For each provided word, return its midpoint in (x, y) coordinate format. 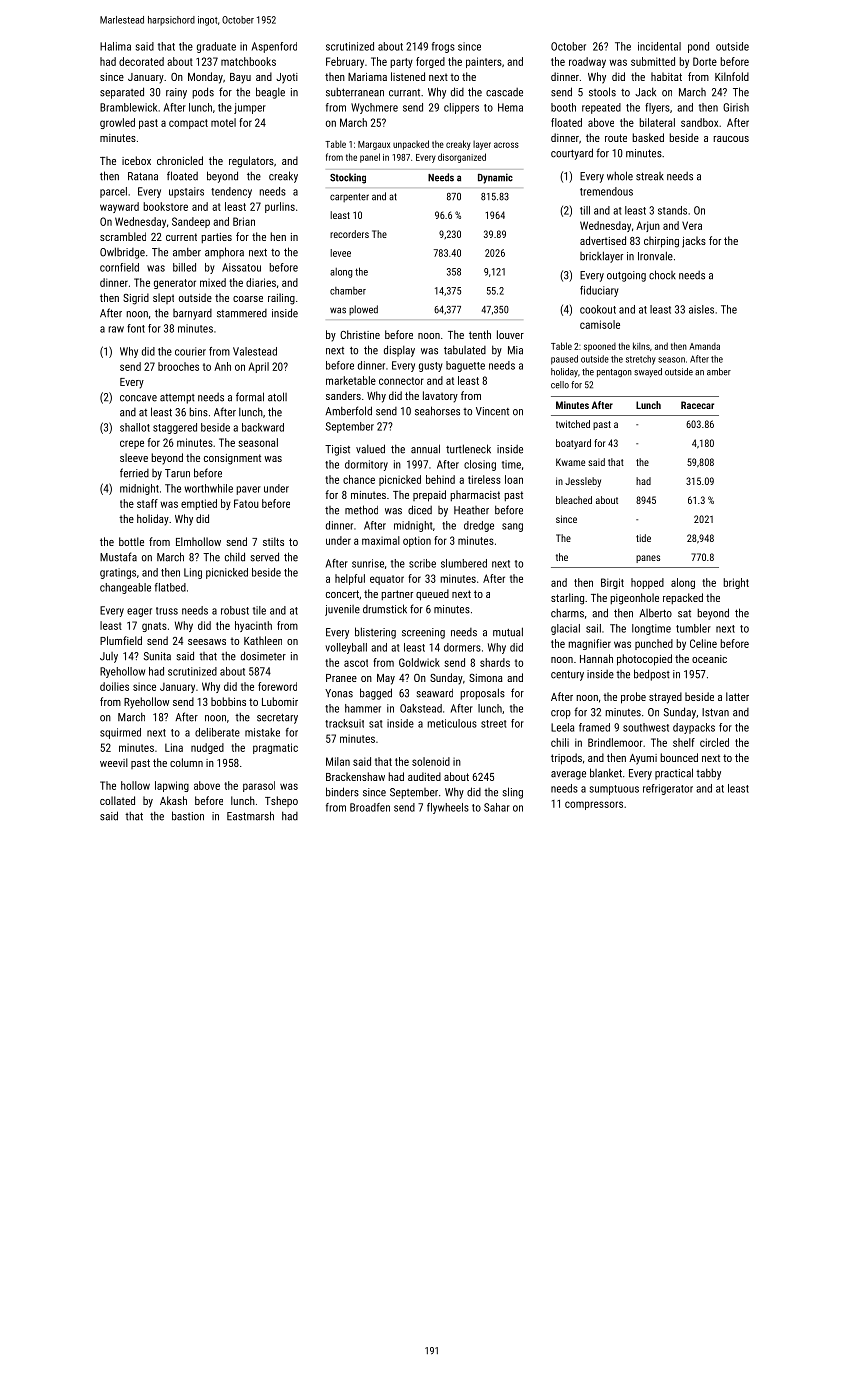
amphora (224, 253)
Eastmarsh (250, 816)
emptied (199, 504)
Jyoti (287, 78)
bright (736, 583)
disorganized (462, 158)
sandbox (699, 122)
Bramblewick (128, 107)
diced (420, 510)
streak (650, 176)
